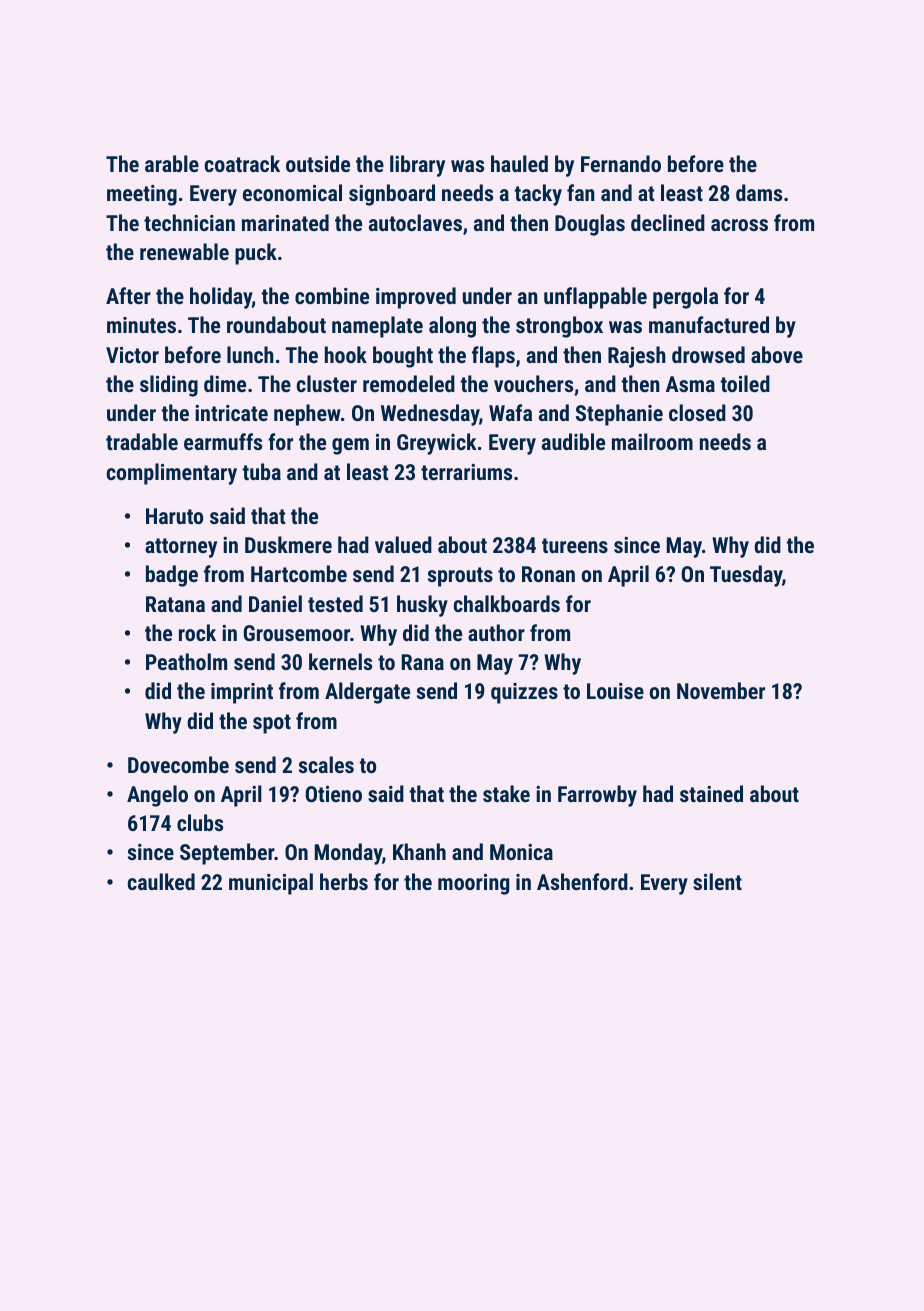 Image resolution: width=924 pixels, height=1311 pixels. What do you see at coordinates (739, 225) in the screenshot?
I see `across` at bounding box center [739, 225].
